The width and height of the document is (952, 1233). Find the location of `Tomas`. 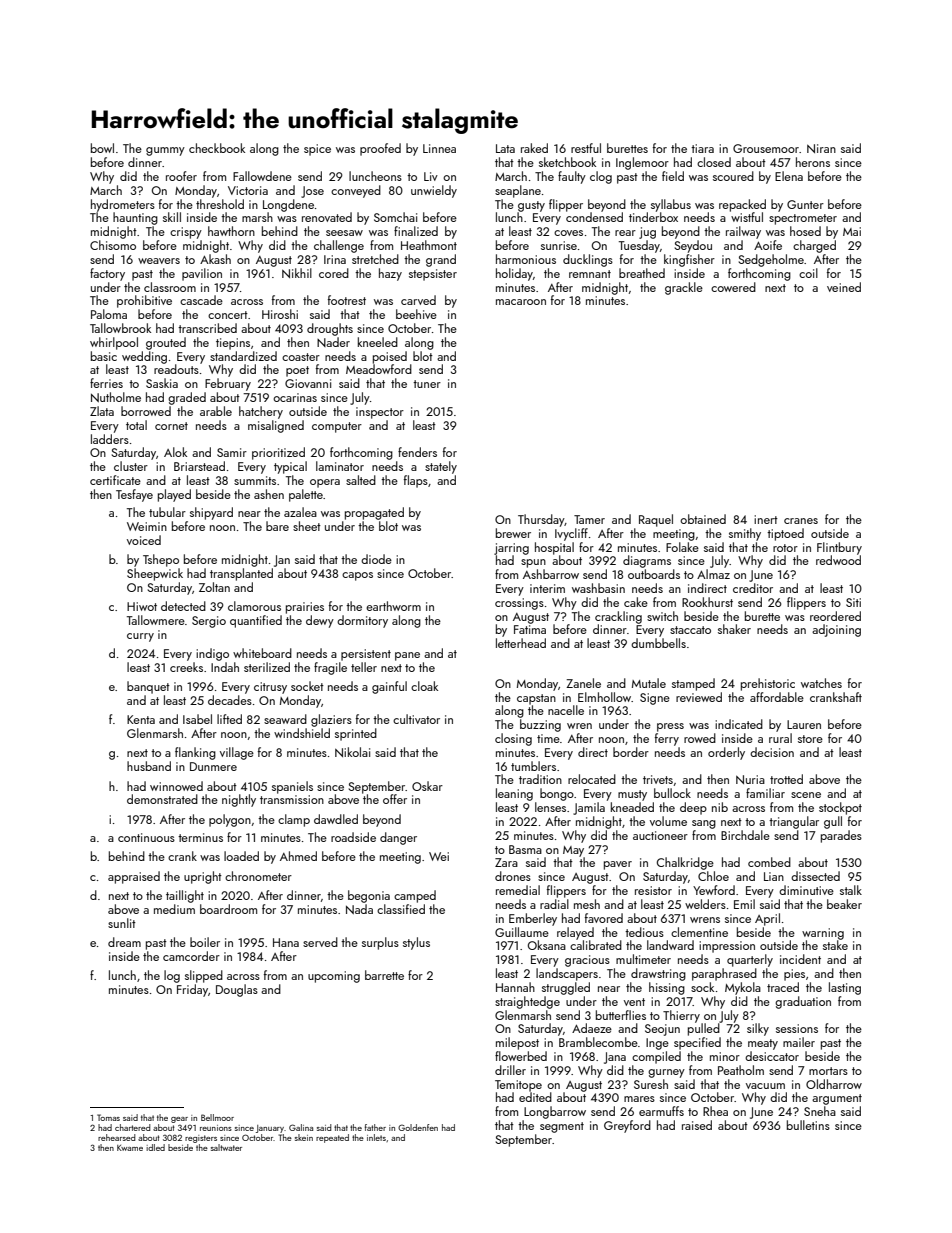

Tomas is located at coordinates (108, 1117).
